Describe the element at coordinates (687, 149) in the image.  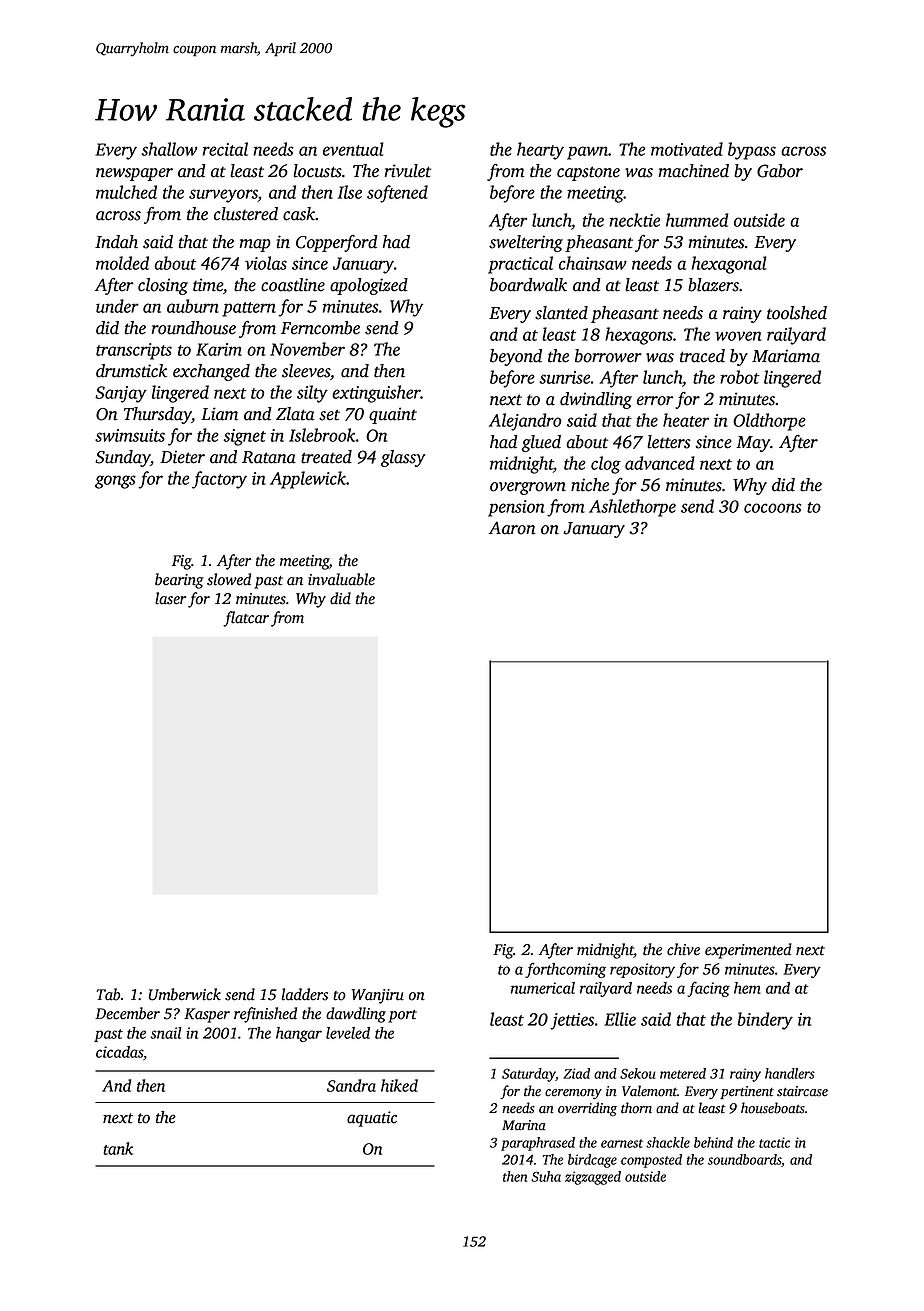
I see `motivated` at that location.
